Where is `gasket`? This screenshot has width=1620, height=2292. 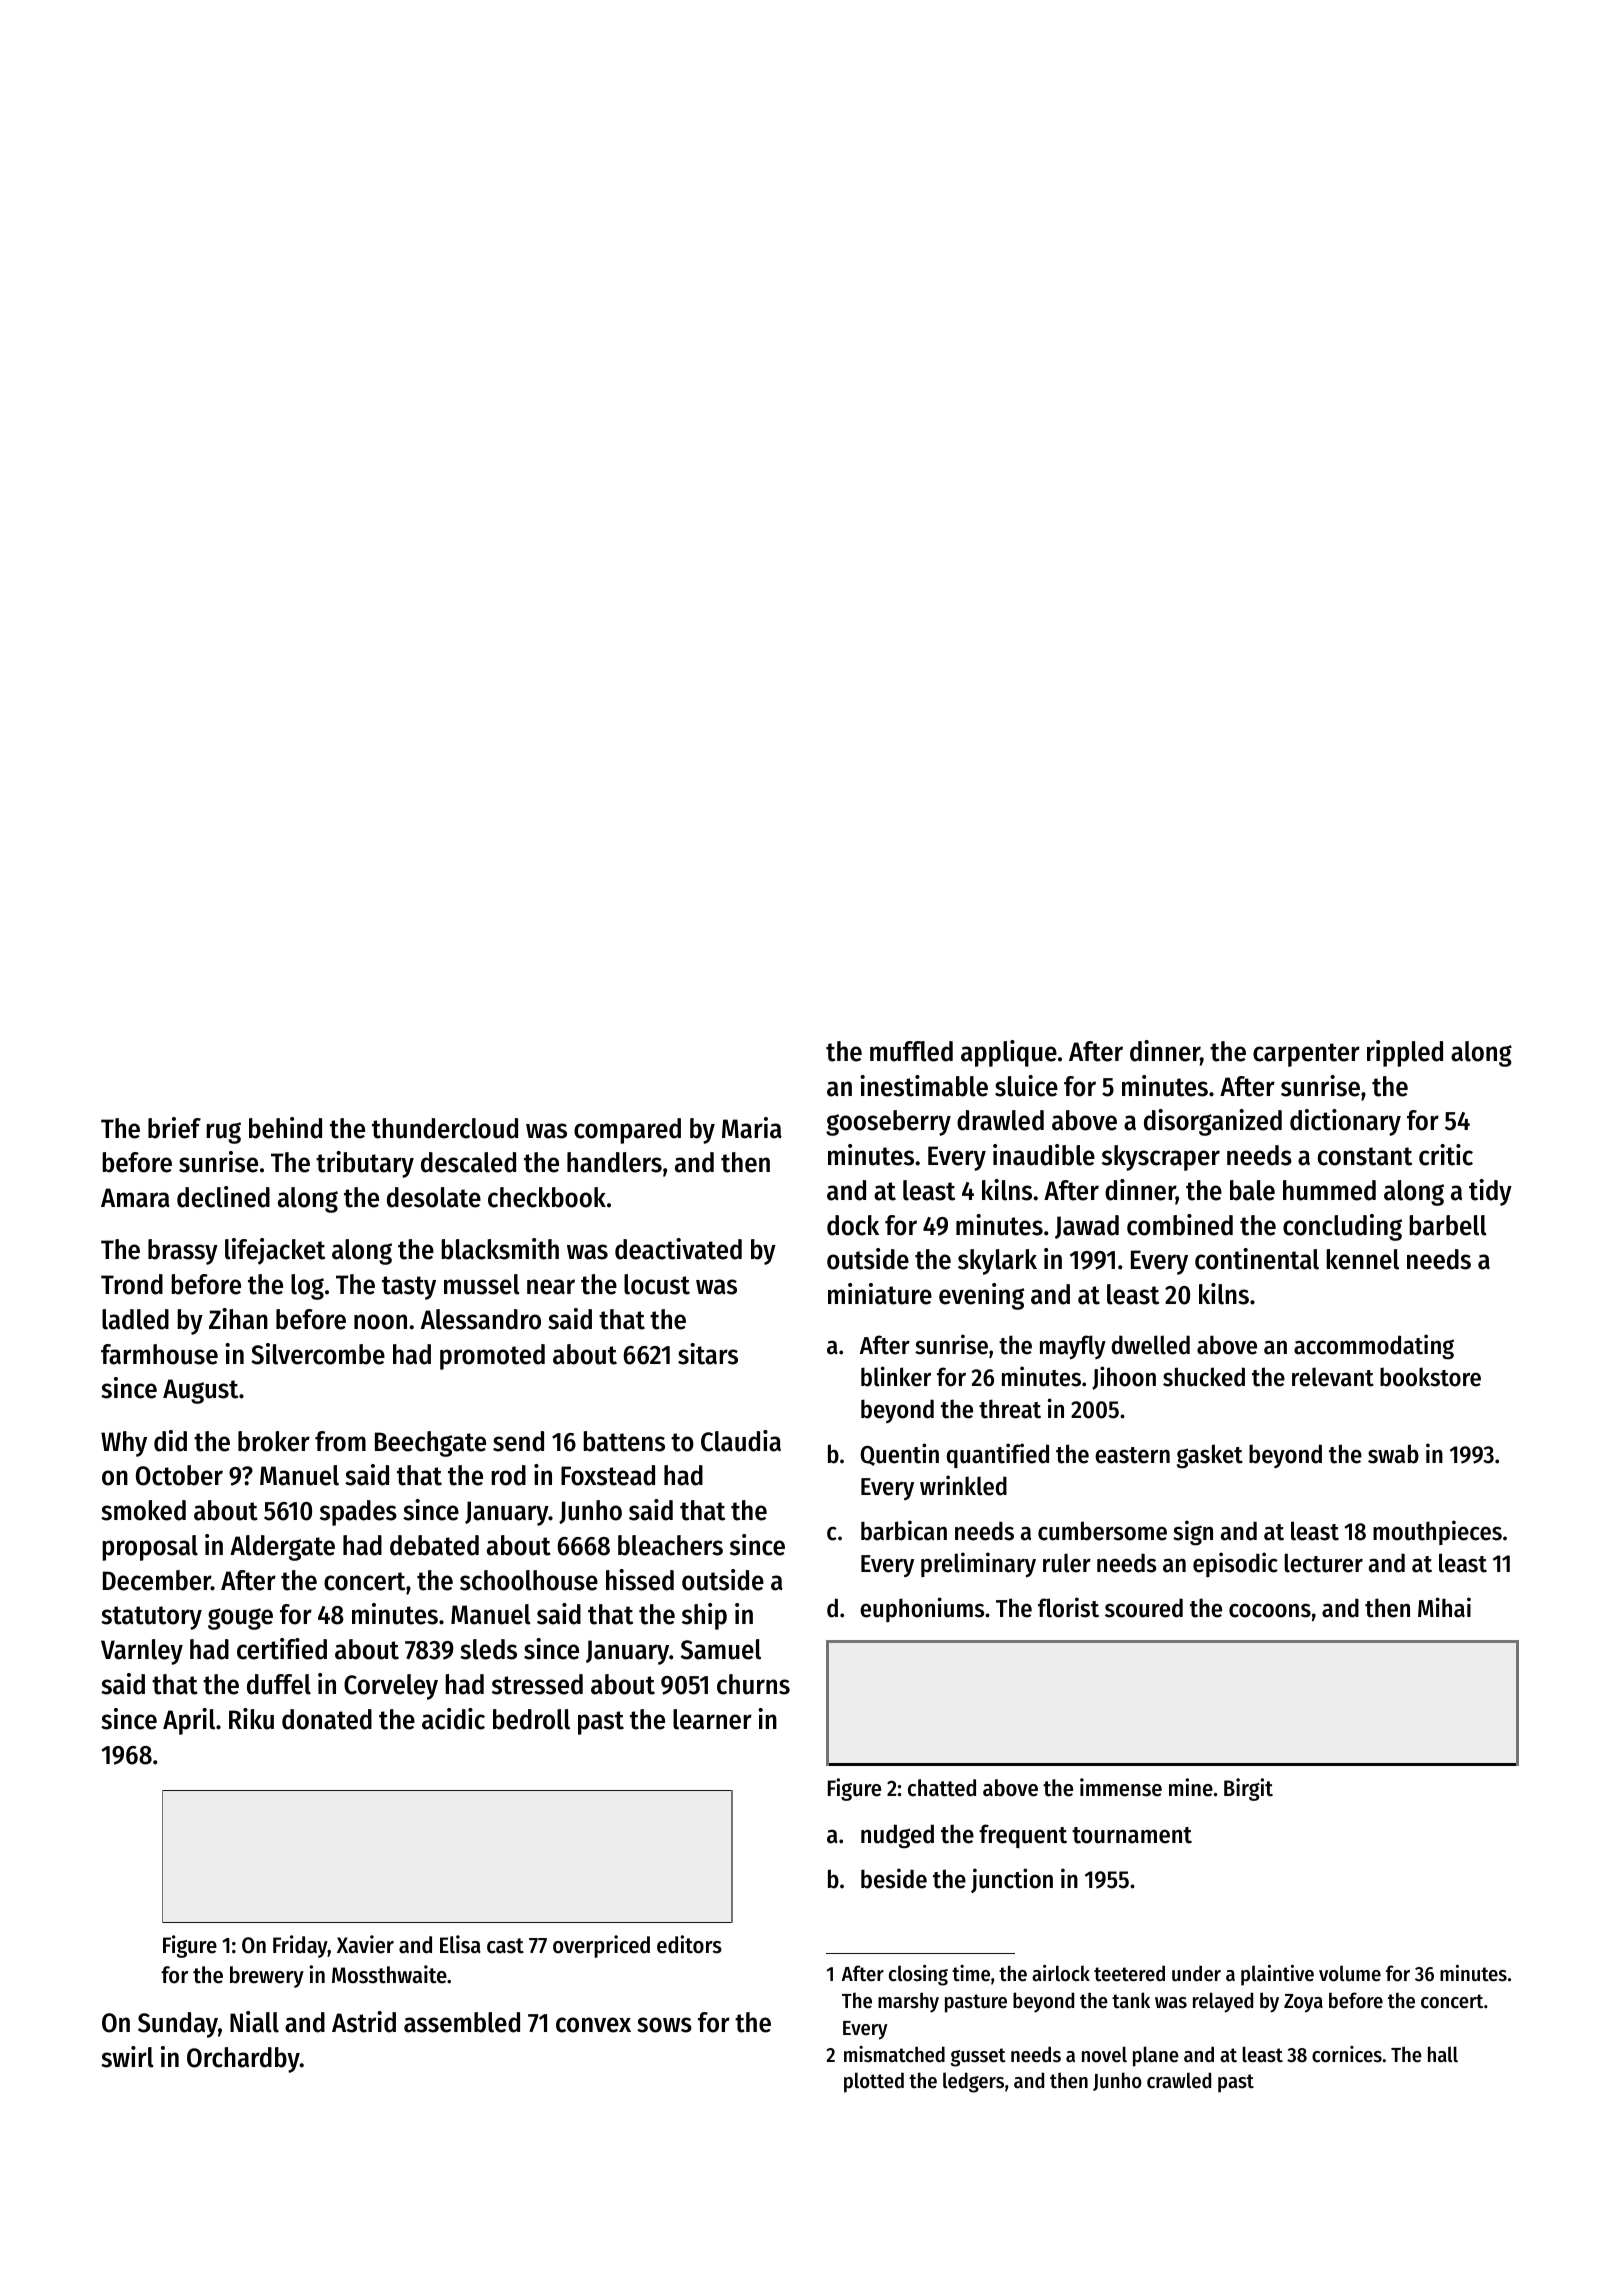
gasket is located at coordinates (1210, 1456).
